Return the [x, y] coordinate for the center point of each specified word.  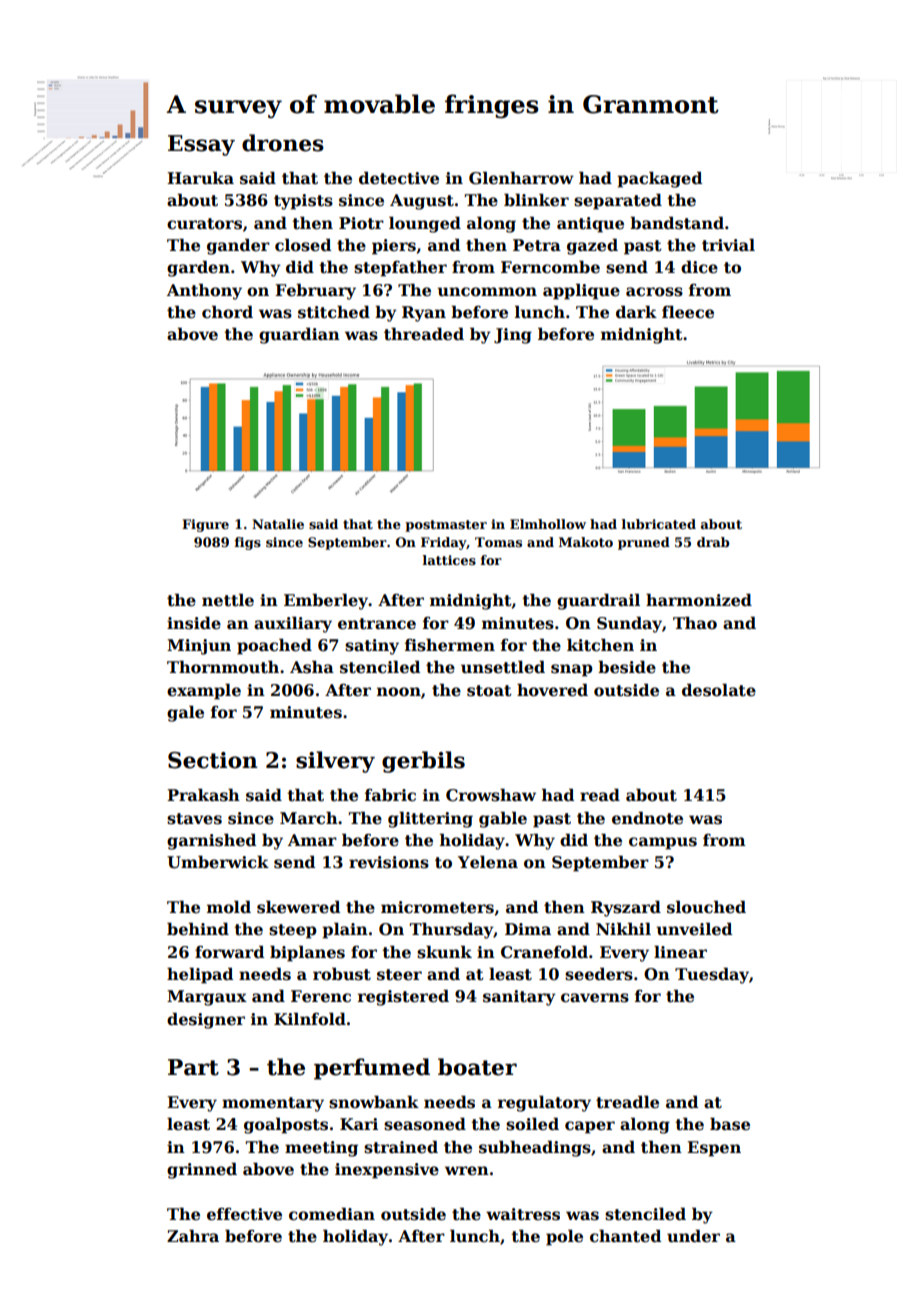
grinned [202, 1170]
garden [198, 268]
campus [663, 843]
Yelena [488, 862]
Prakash [203, 795]
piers [394, 247]
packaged [659, 179]
